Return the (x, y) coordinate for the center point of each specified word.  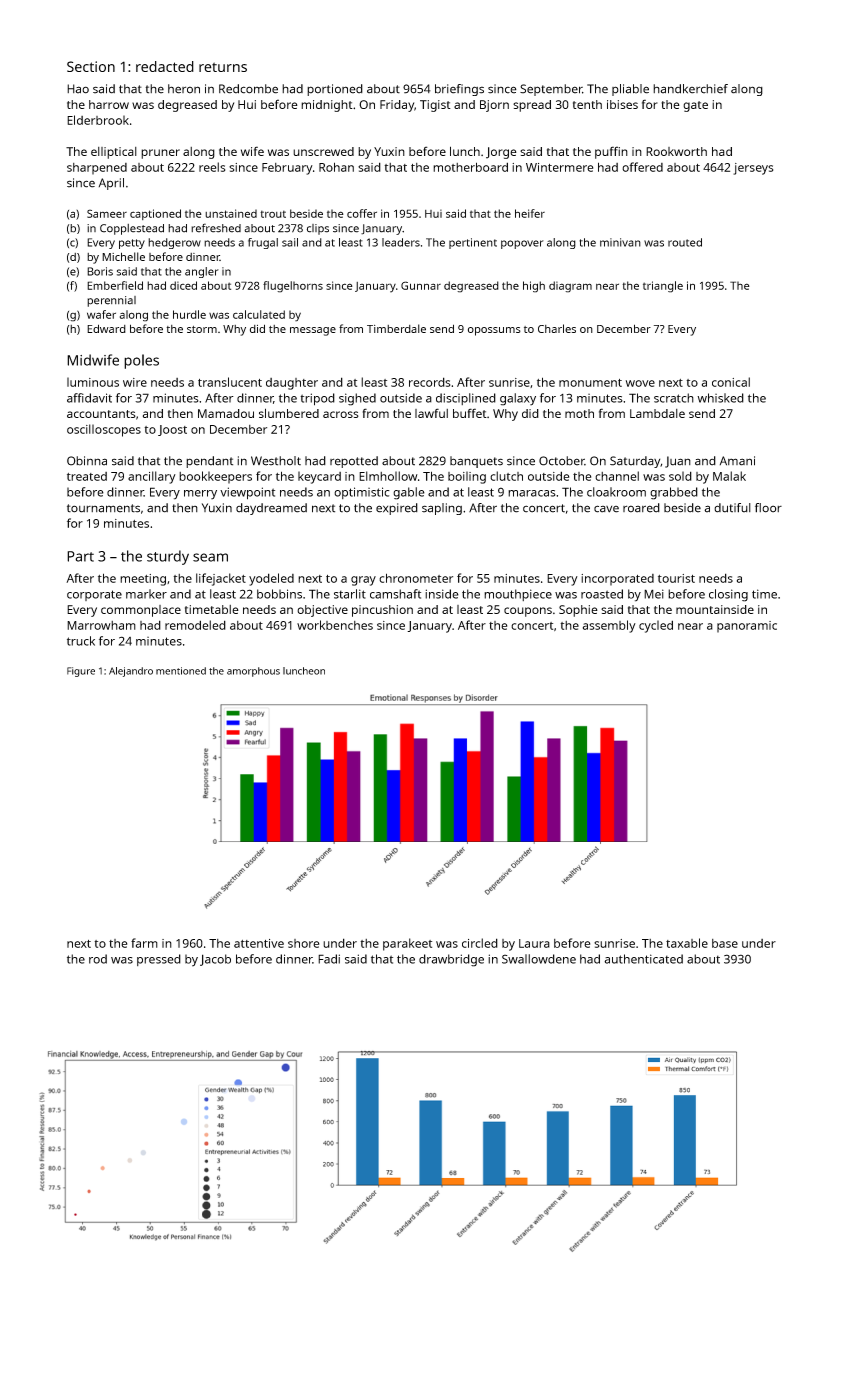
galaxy (518, 399)
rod (98, 959)
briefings (459, 90)
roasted (602, 594)
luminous (93, 382)
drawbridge (451, 960)
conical (731, 382)
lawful (431, 413)
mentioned (181, 671)
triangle (663, 287)
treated (87, 476)
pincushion (382, 611)
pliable (630, 90)
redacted (165, 66)
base (725, 943)
